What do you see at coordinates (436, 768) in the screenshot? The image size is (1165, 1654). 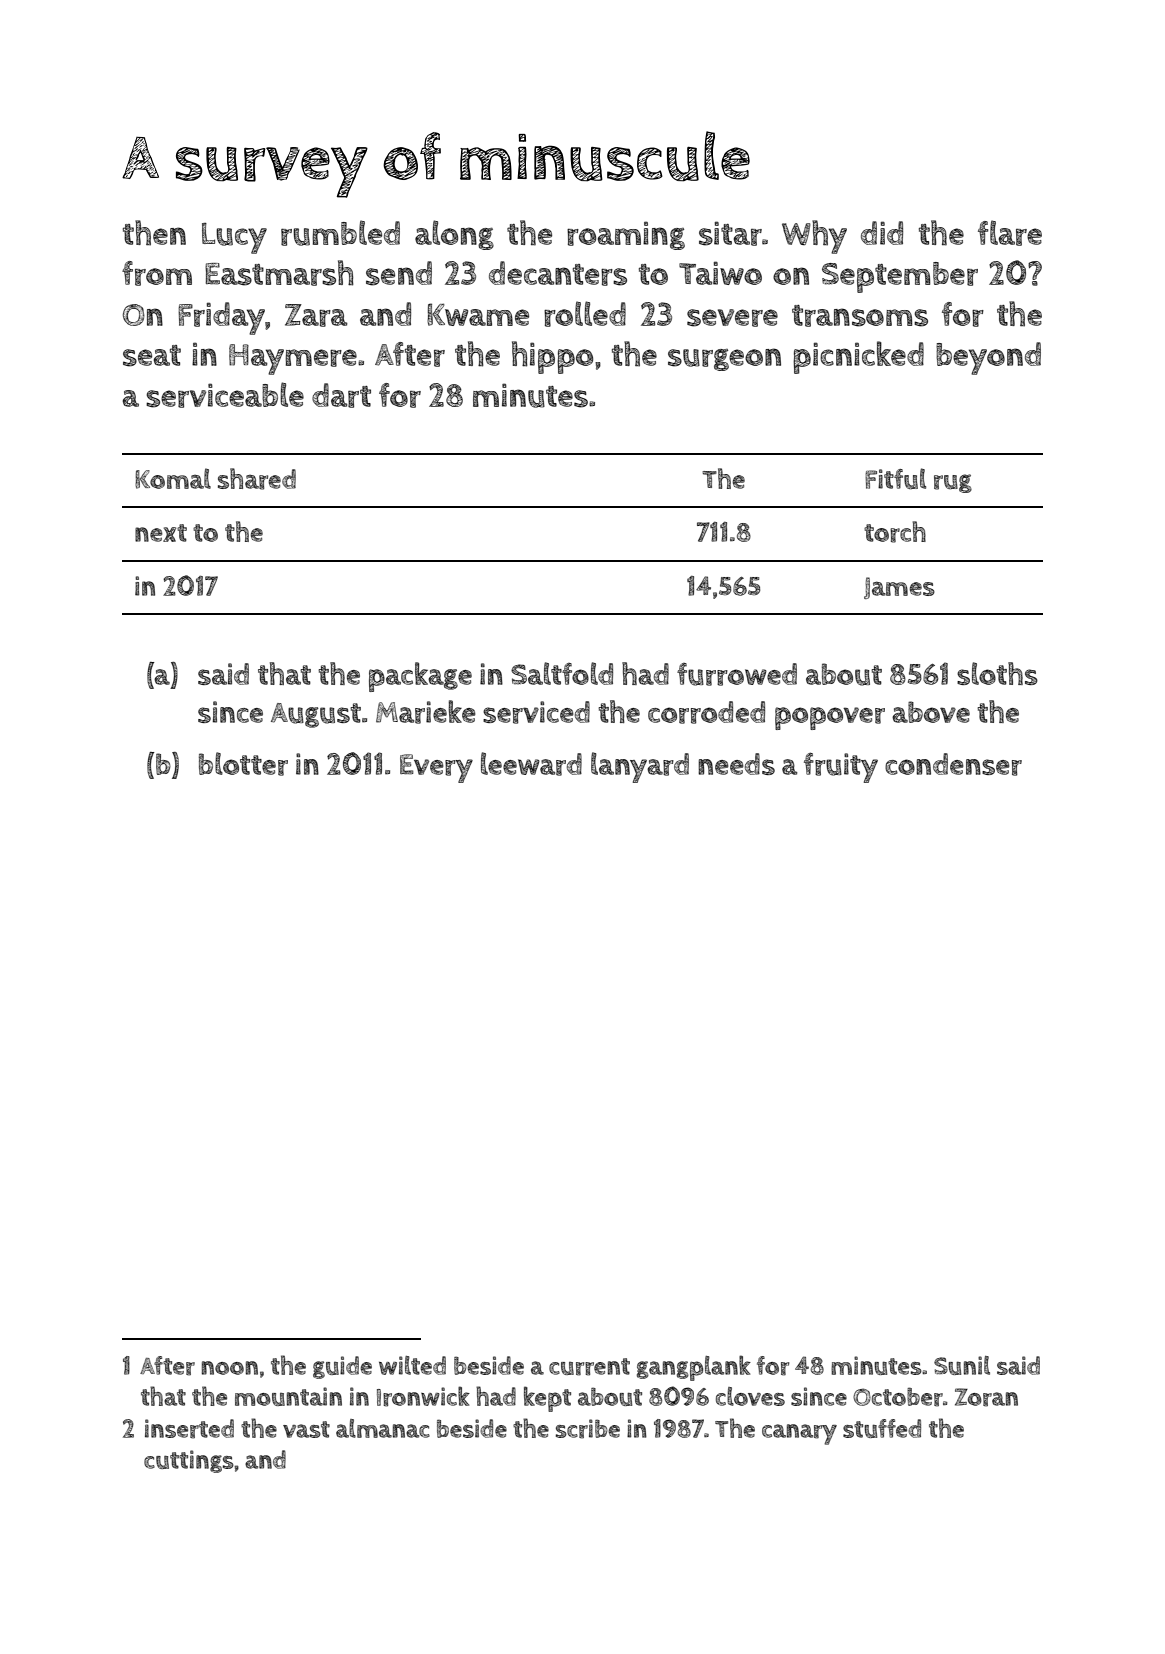 I see `Every` at bounding box center [436, 768].
